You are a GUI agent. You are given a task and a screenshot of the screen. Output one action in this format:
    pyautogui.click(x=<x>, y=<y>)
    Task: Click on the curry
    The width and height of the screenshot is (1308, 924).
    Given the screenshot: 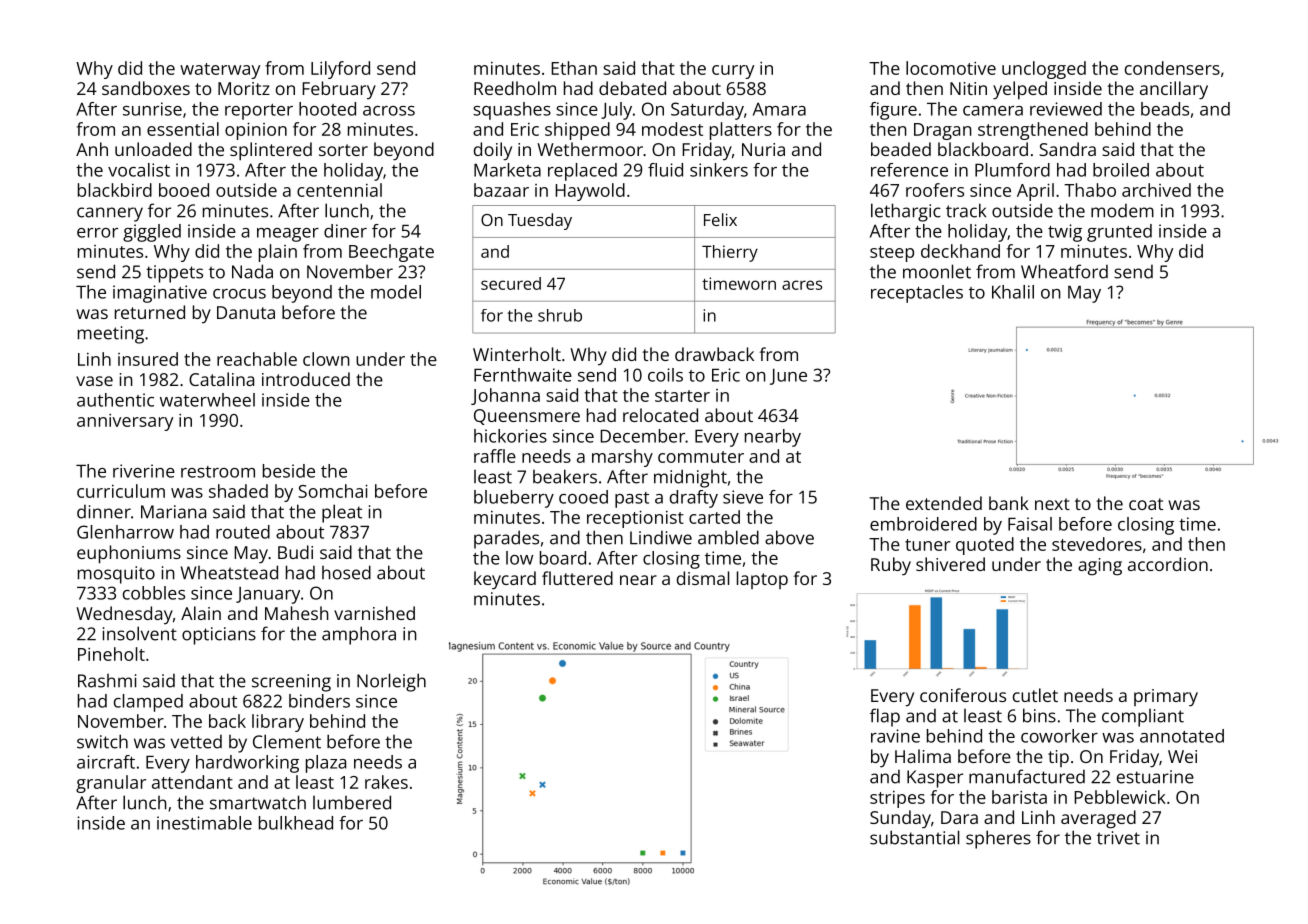 What is the action you would take?
    pyautogui.click(x=733, y=72)
